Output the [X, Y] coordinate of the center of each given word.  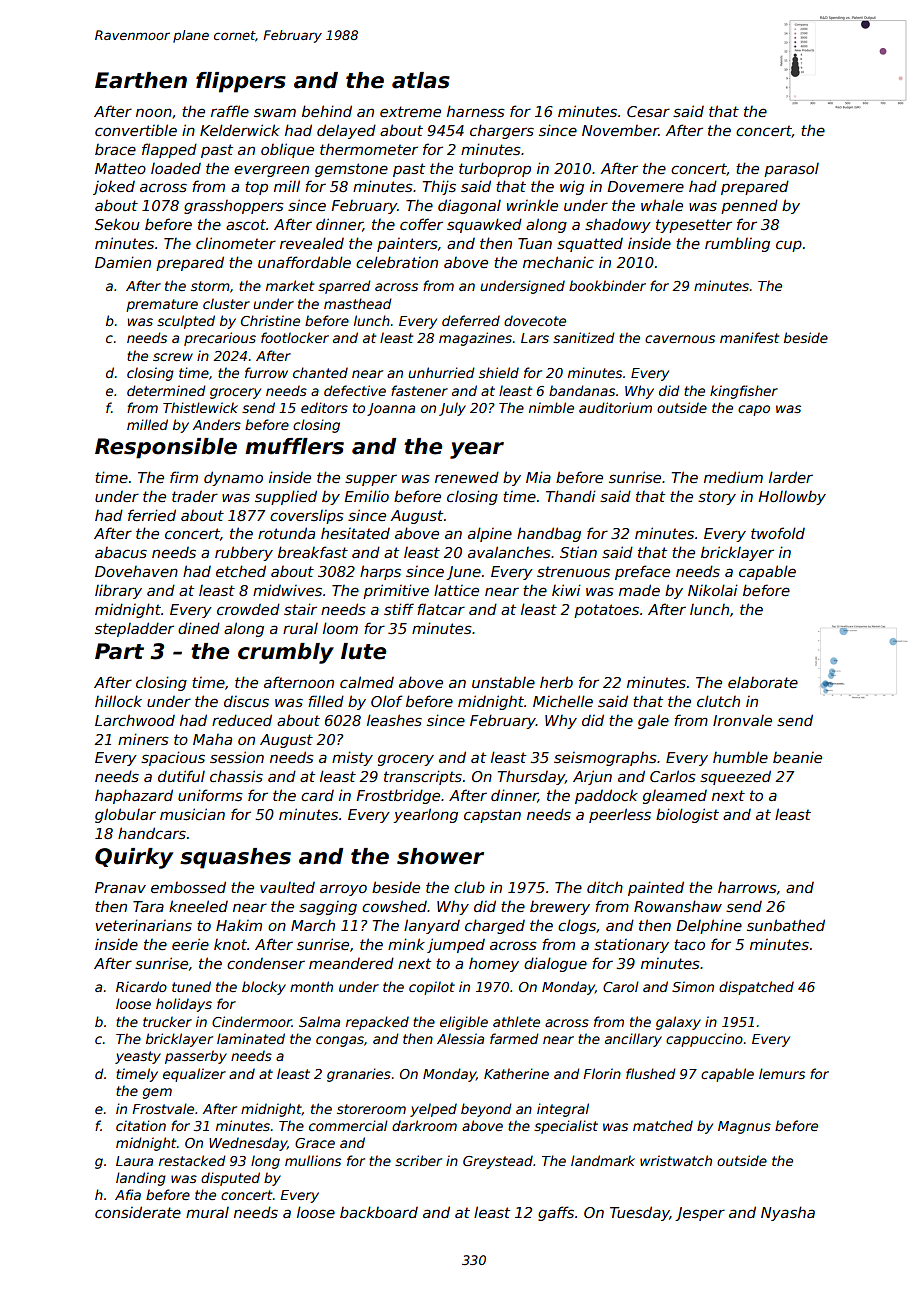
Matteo [120, 168]
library [118, 592]
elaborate [763, 682]
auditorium [615, 407]
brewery [560, 908]
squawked [484, 225]
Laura [134, 1161]
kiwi [566, 590]
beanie [797, 757]
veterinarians [143, 925]
